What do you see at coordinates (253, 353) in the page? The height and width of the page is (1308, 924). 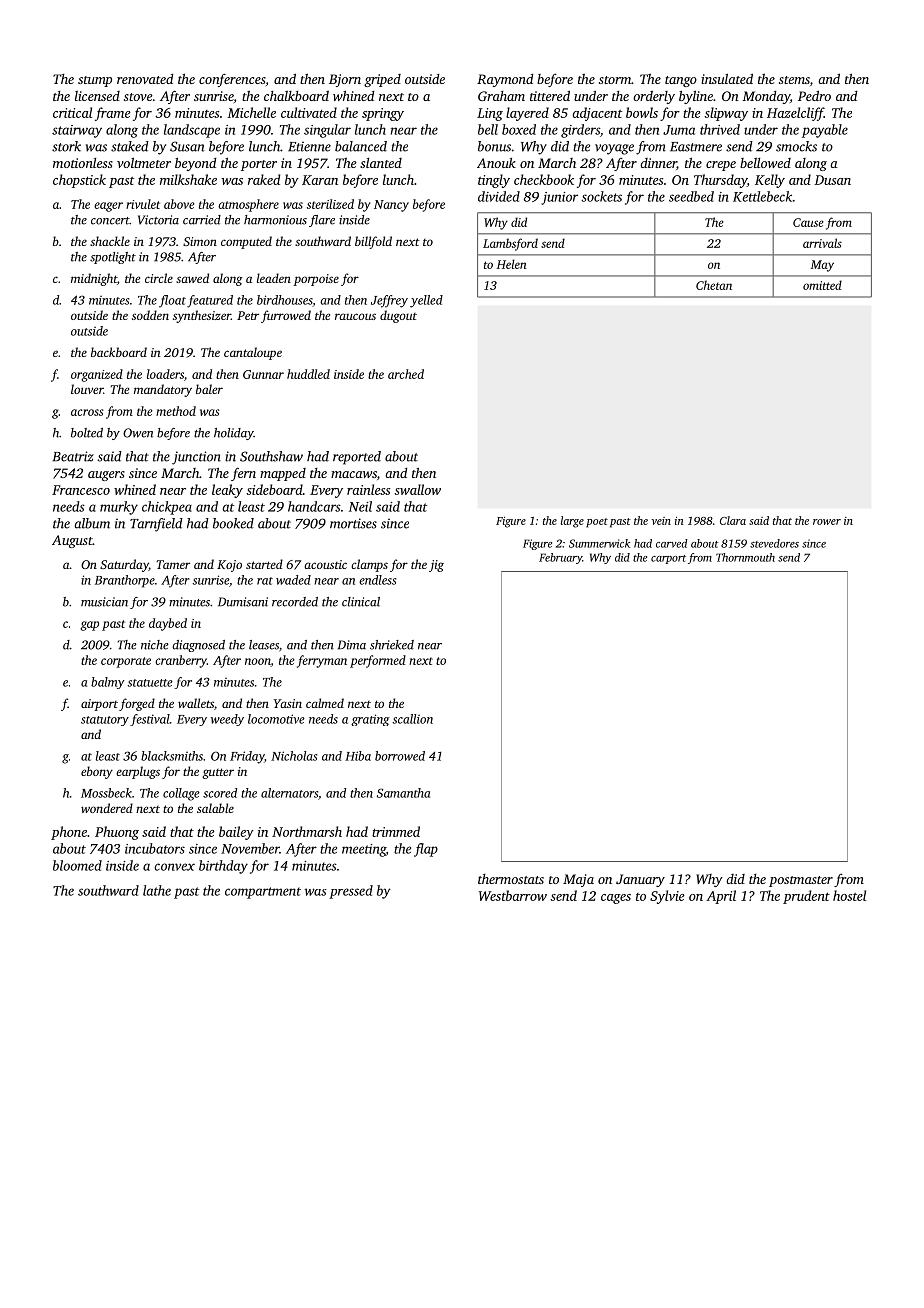 I see `cantaloupe` at bounding box center [253, 353].
